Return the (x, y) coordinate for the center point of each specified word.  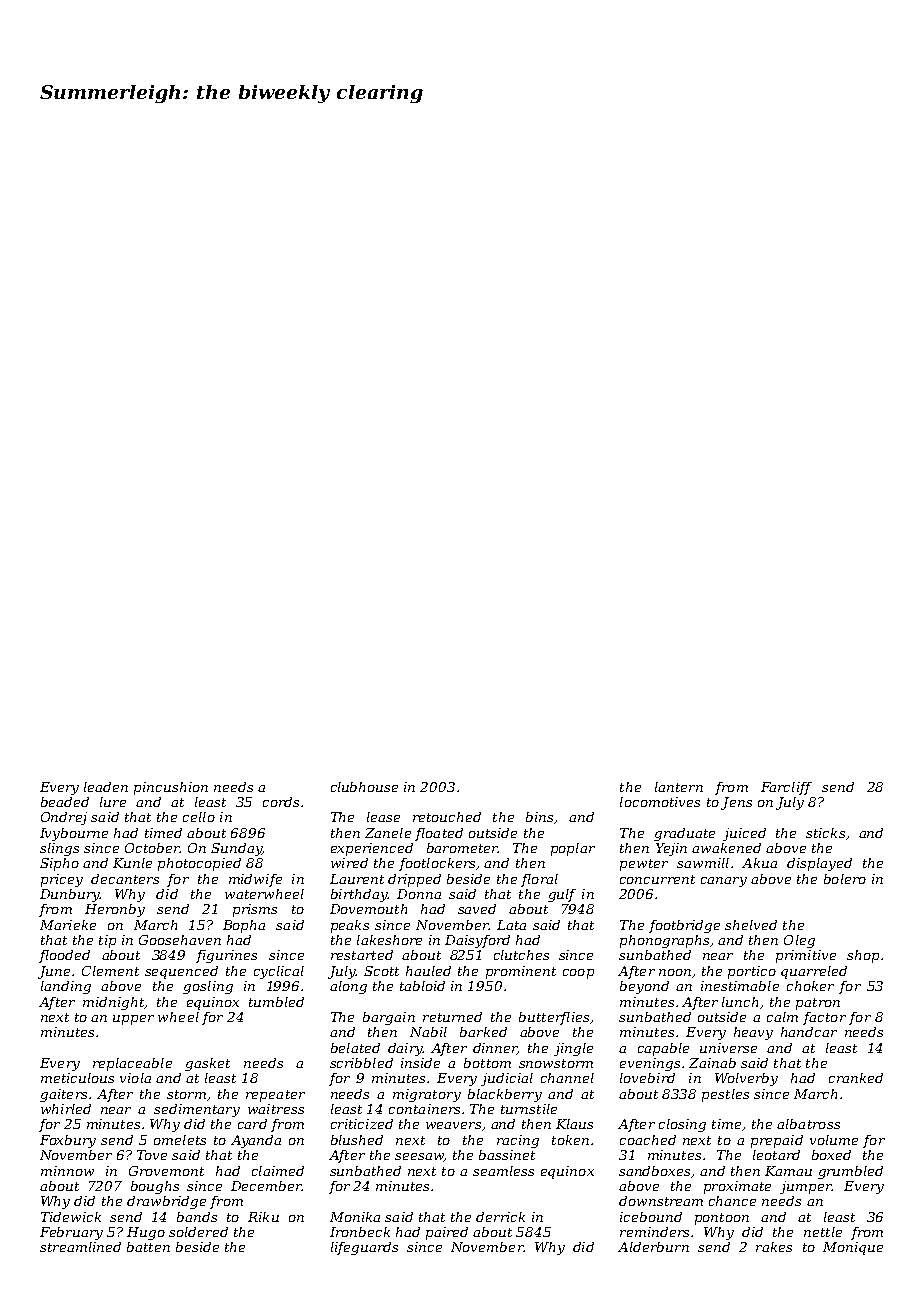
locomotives (660, 802)
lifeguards (364, 1248)
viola (135, 1078)
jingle (573, 1049)
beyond (644, 987)
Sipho (59, 864)
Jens (736, 803)
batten (148, 1247)
